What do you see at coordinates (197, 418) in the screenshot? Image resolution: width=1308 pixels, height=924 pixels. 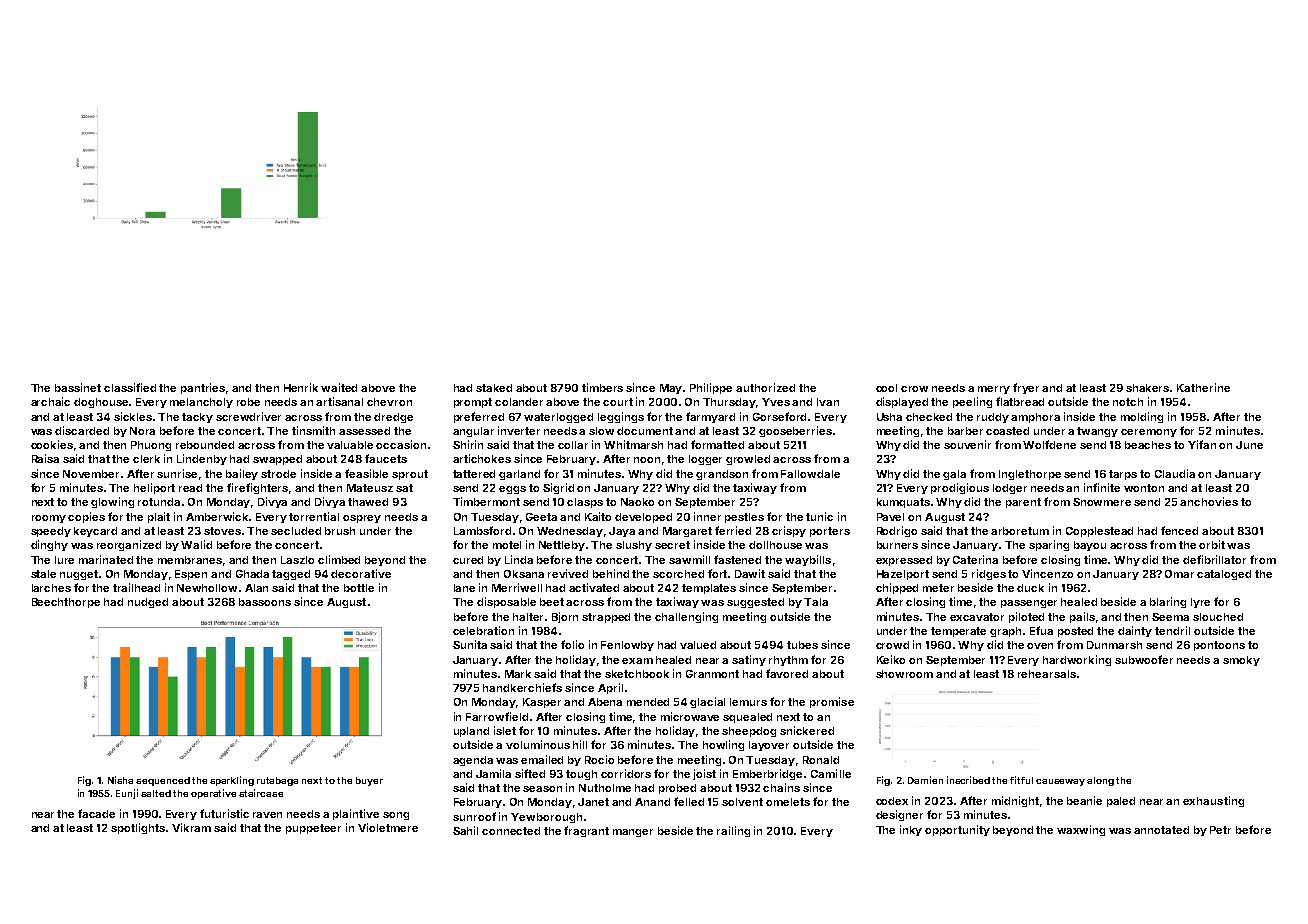 I see `tacky` at bounding box center [197, 418].
